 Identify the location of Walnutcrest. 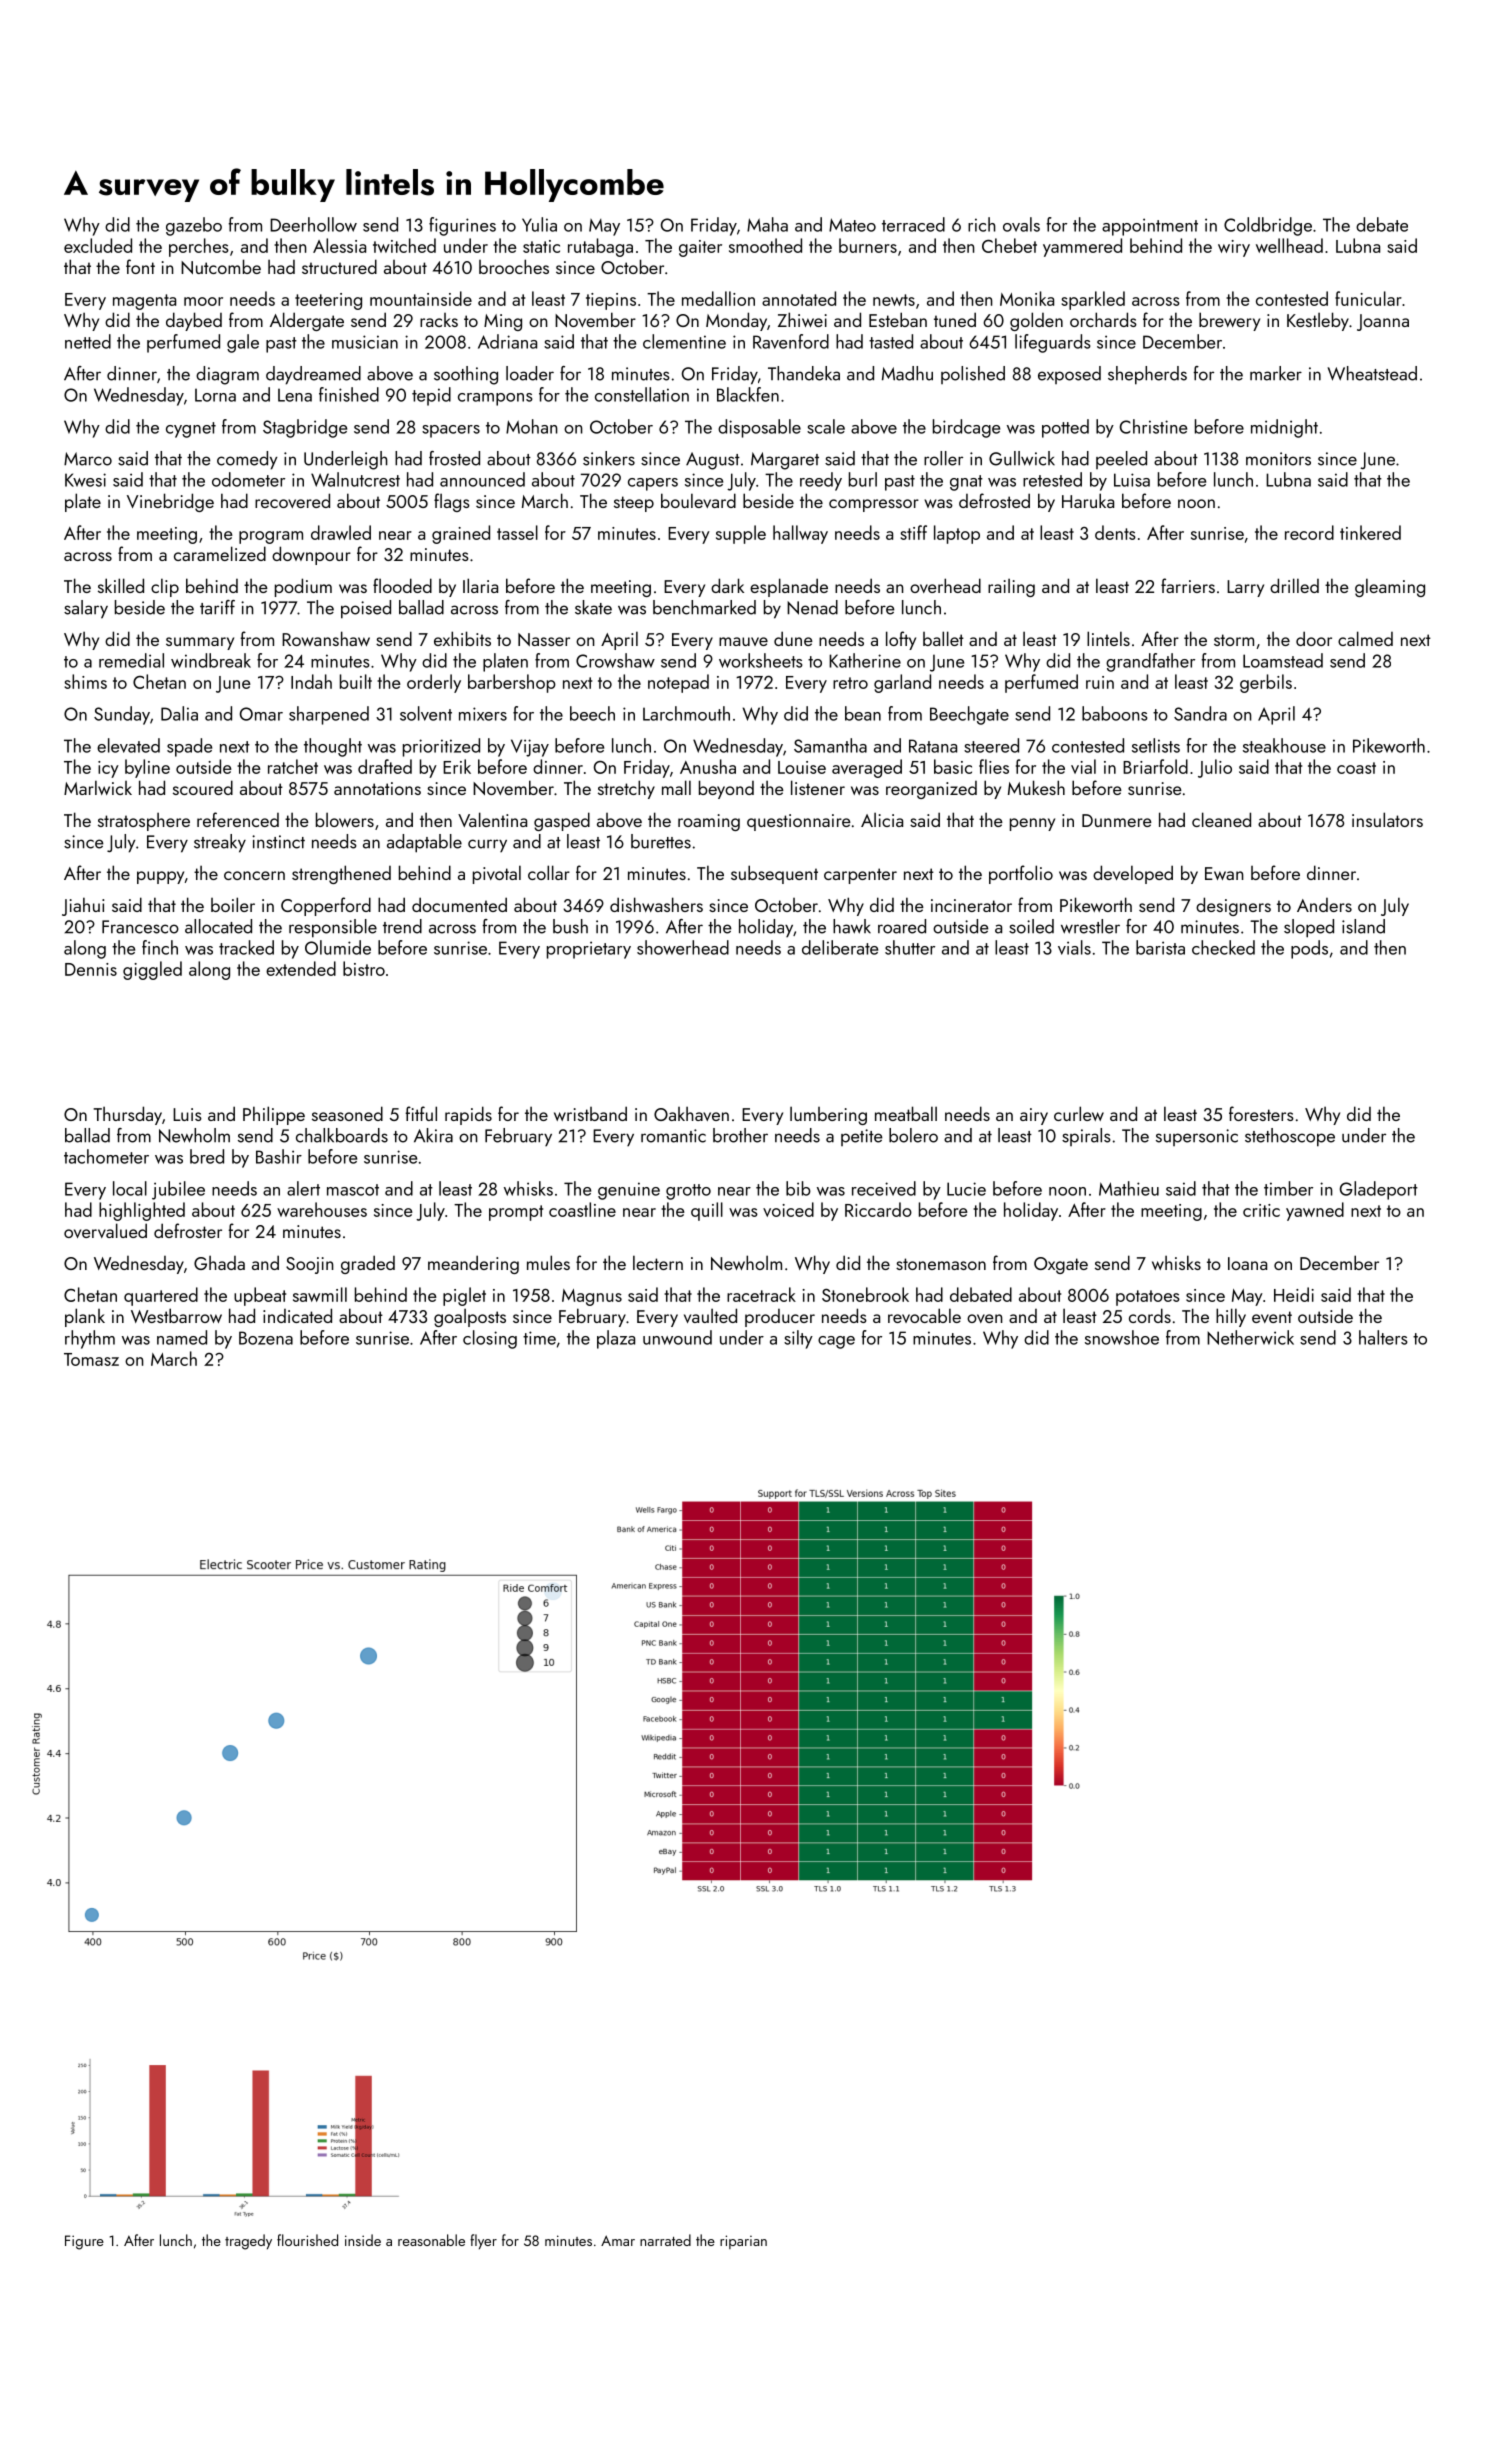
(355, 479).
